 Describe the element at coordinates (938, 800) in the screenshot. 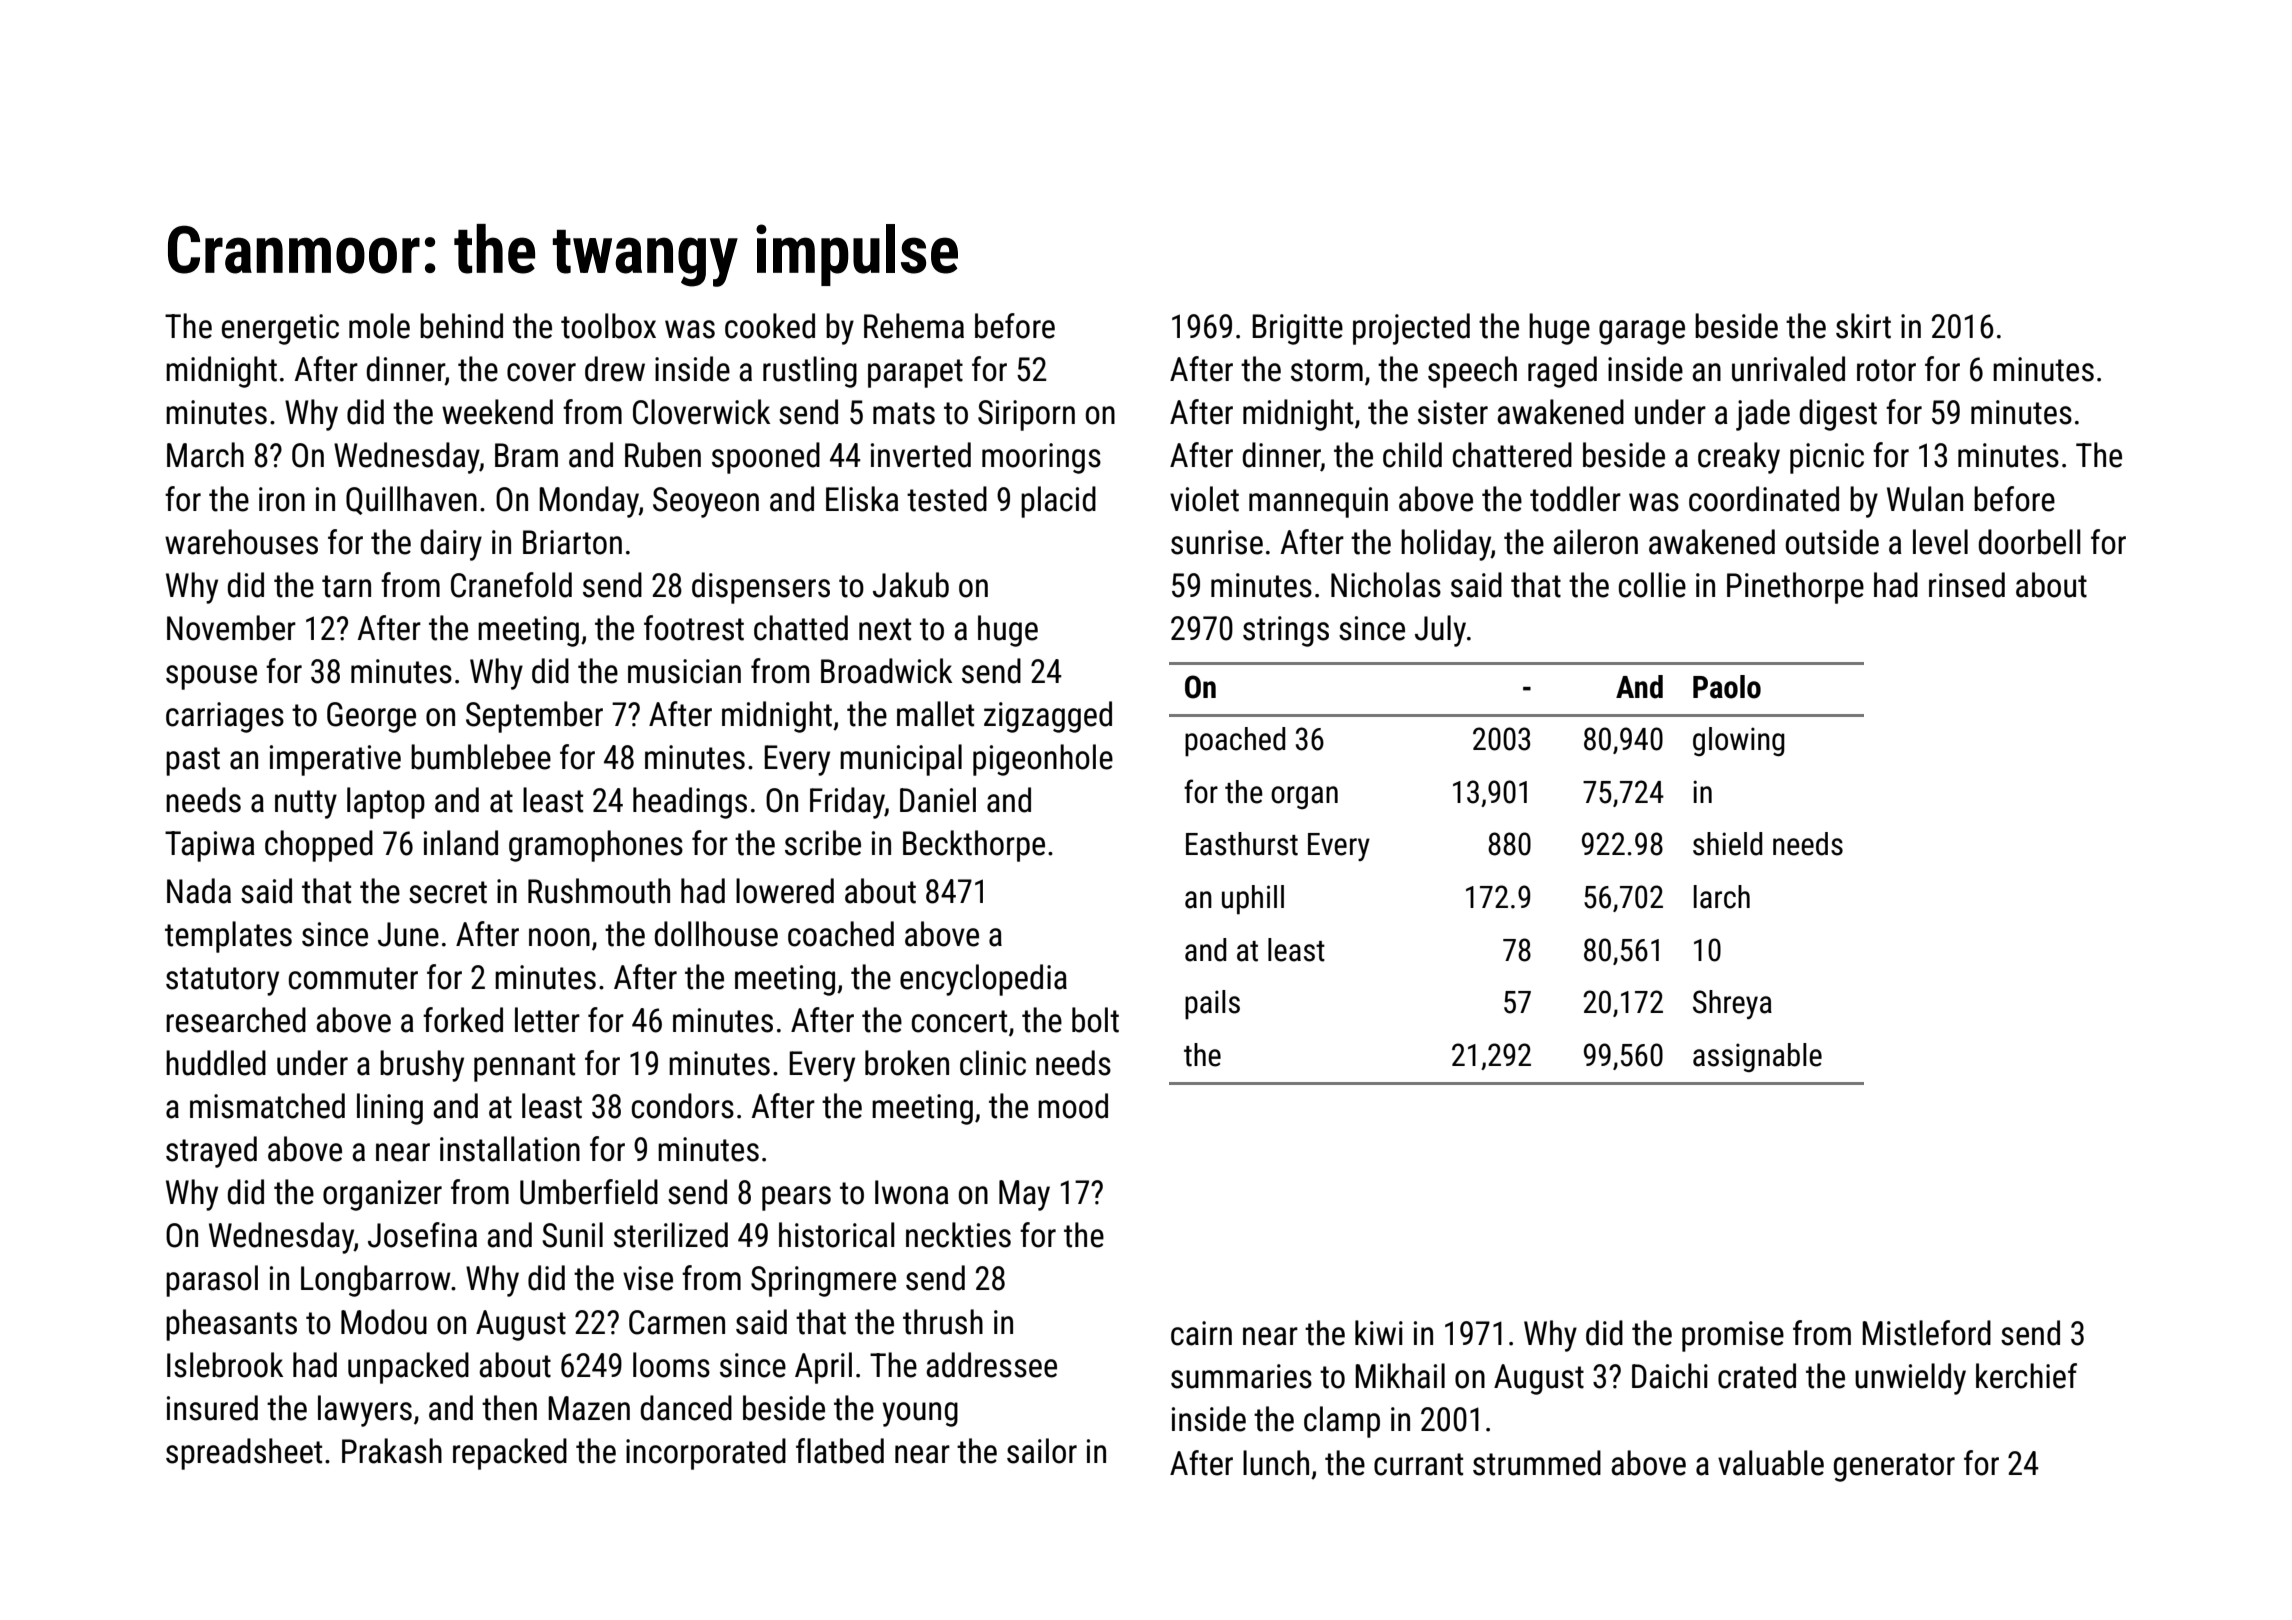

I see `Daniel` at that location.
